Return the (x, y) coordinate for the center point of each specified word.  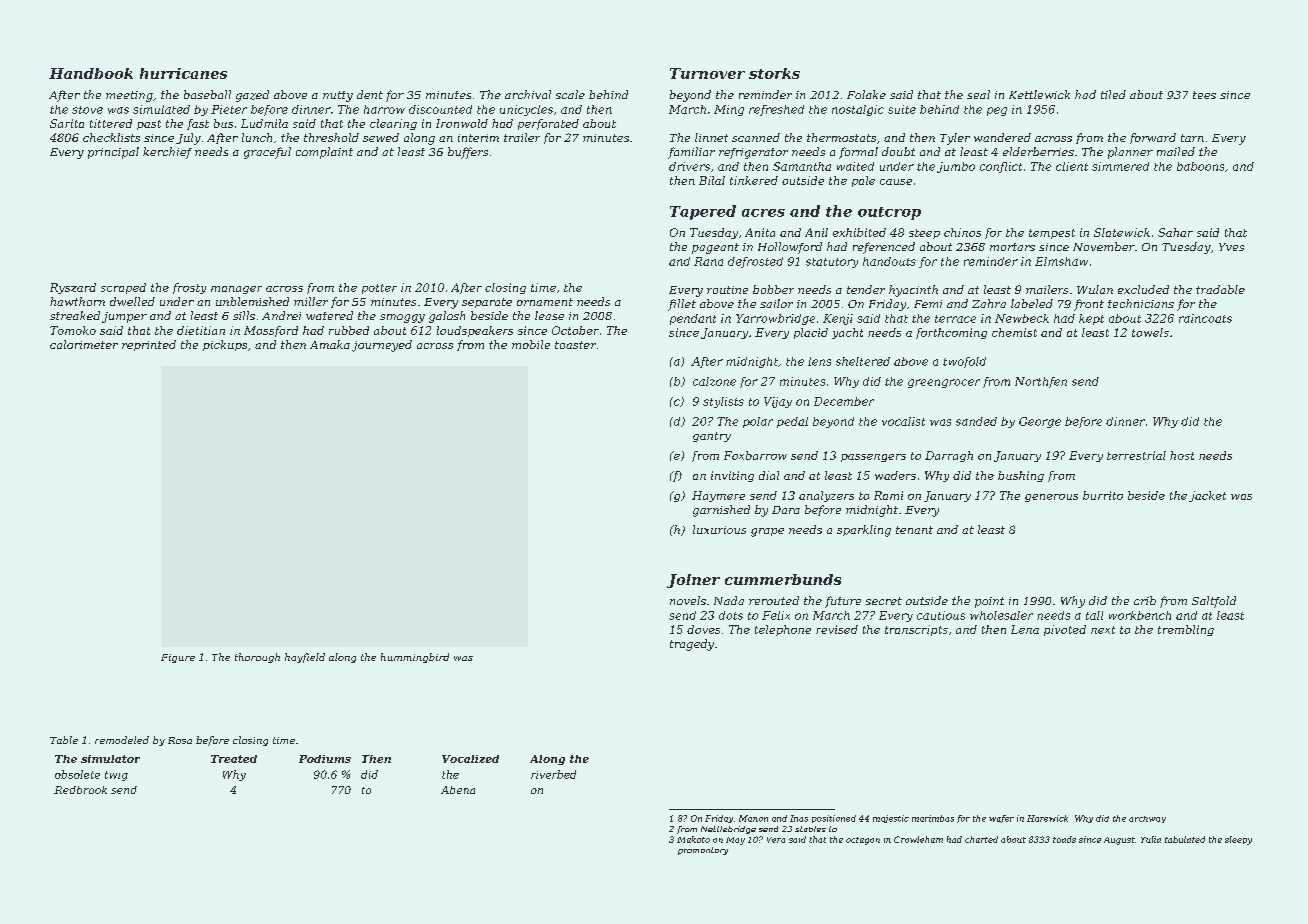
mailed (1176, 151)
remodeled (122, 740)
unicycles (526, 110)
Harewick (1047, 818)
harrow (384, 109)
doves (703, 629)
